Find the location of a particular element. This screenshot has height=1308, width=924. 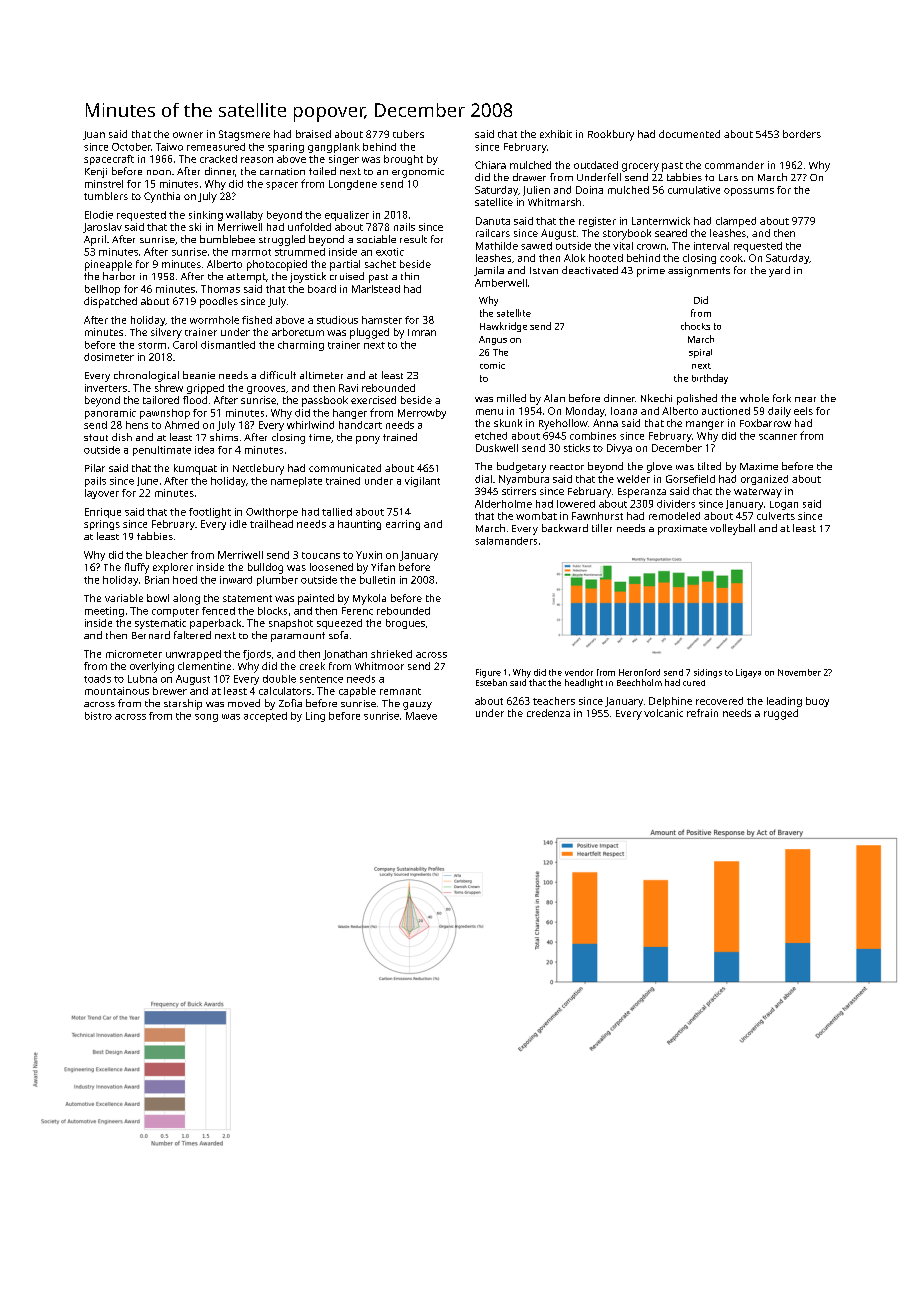

storybook is located at coordinates (627, 234).
